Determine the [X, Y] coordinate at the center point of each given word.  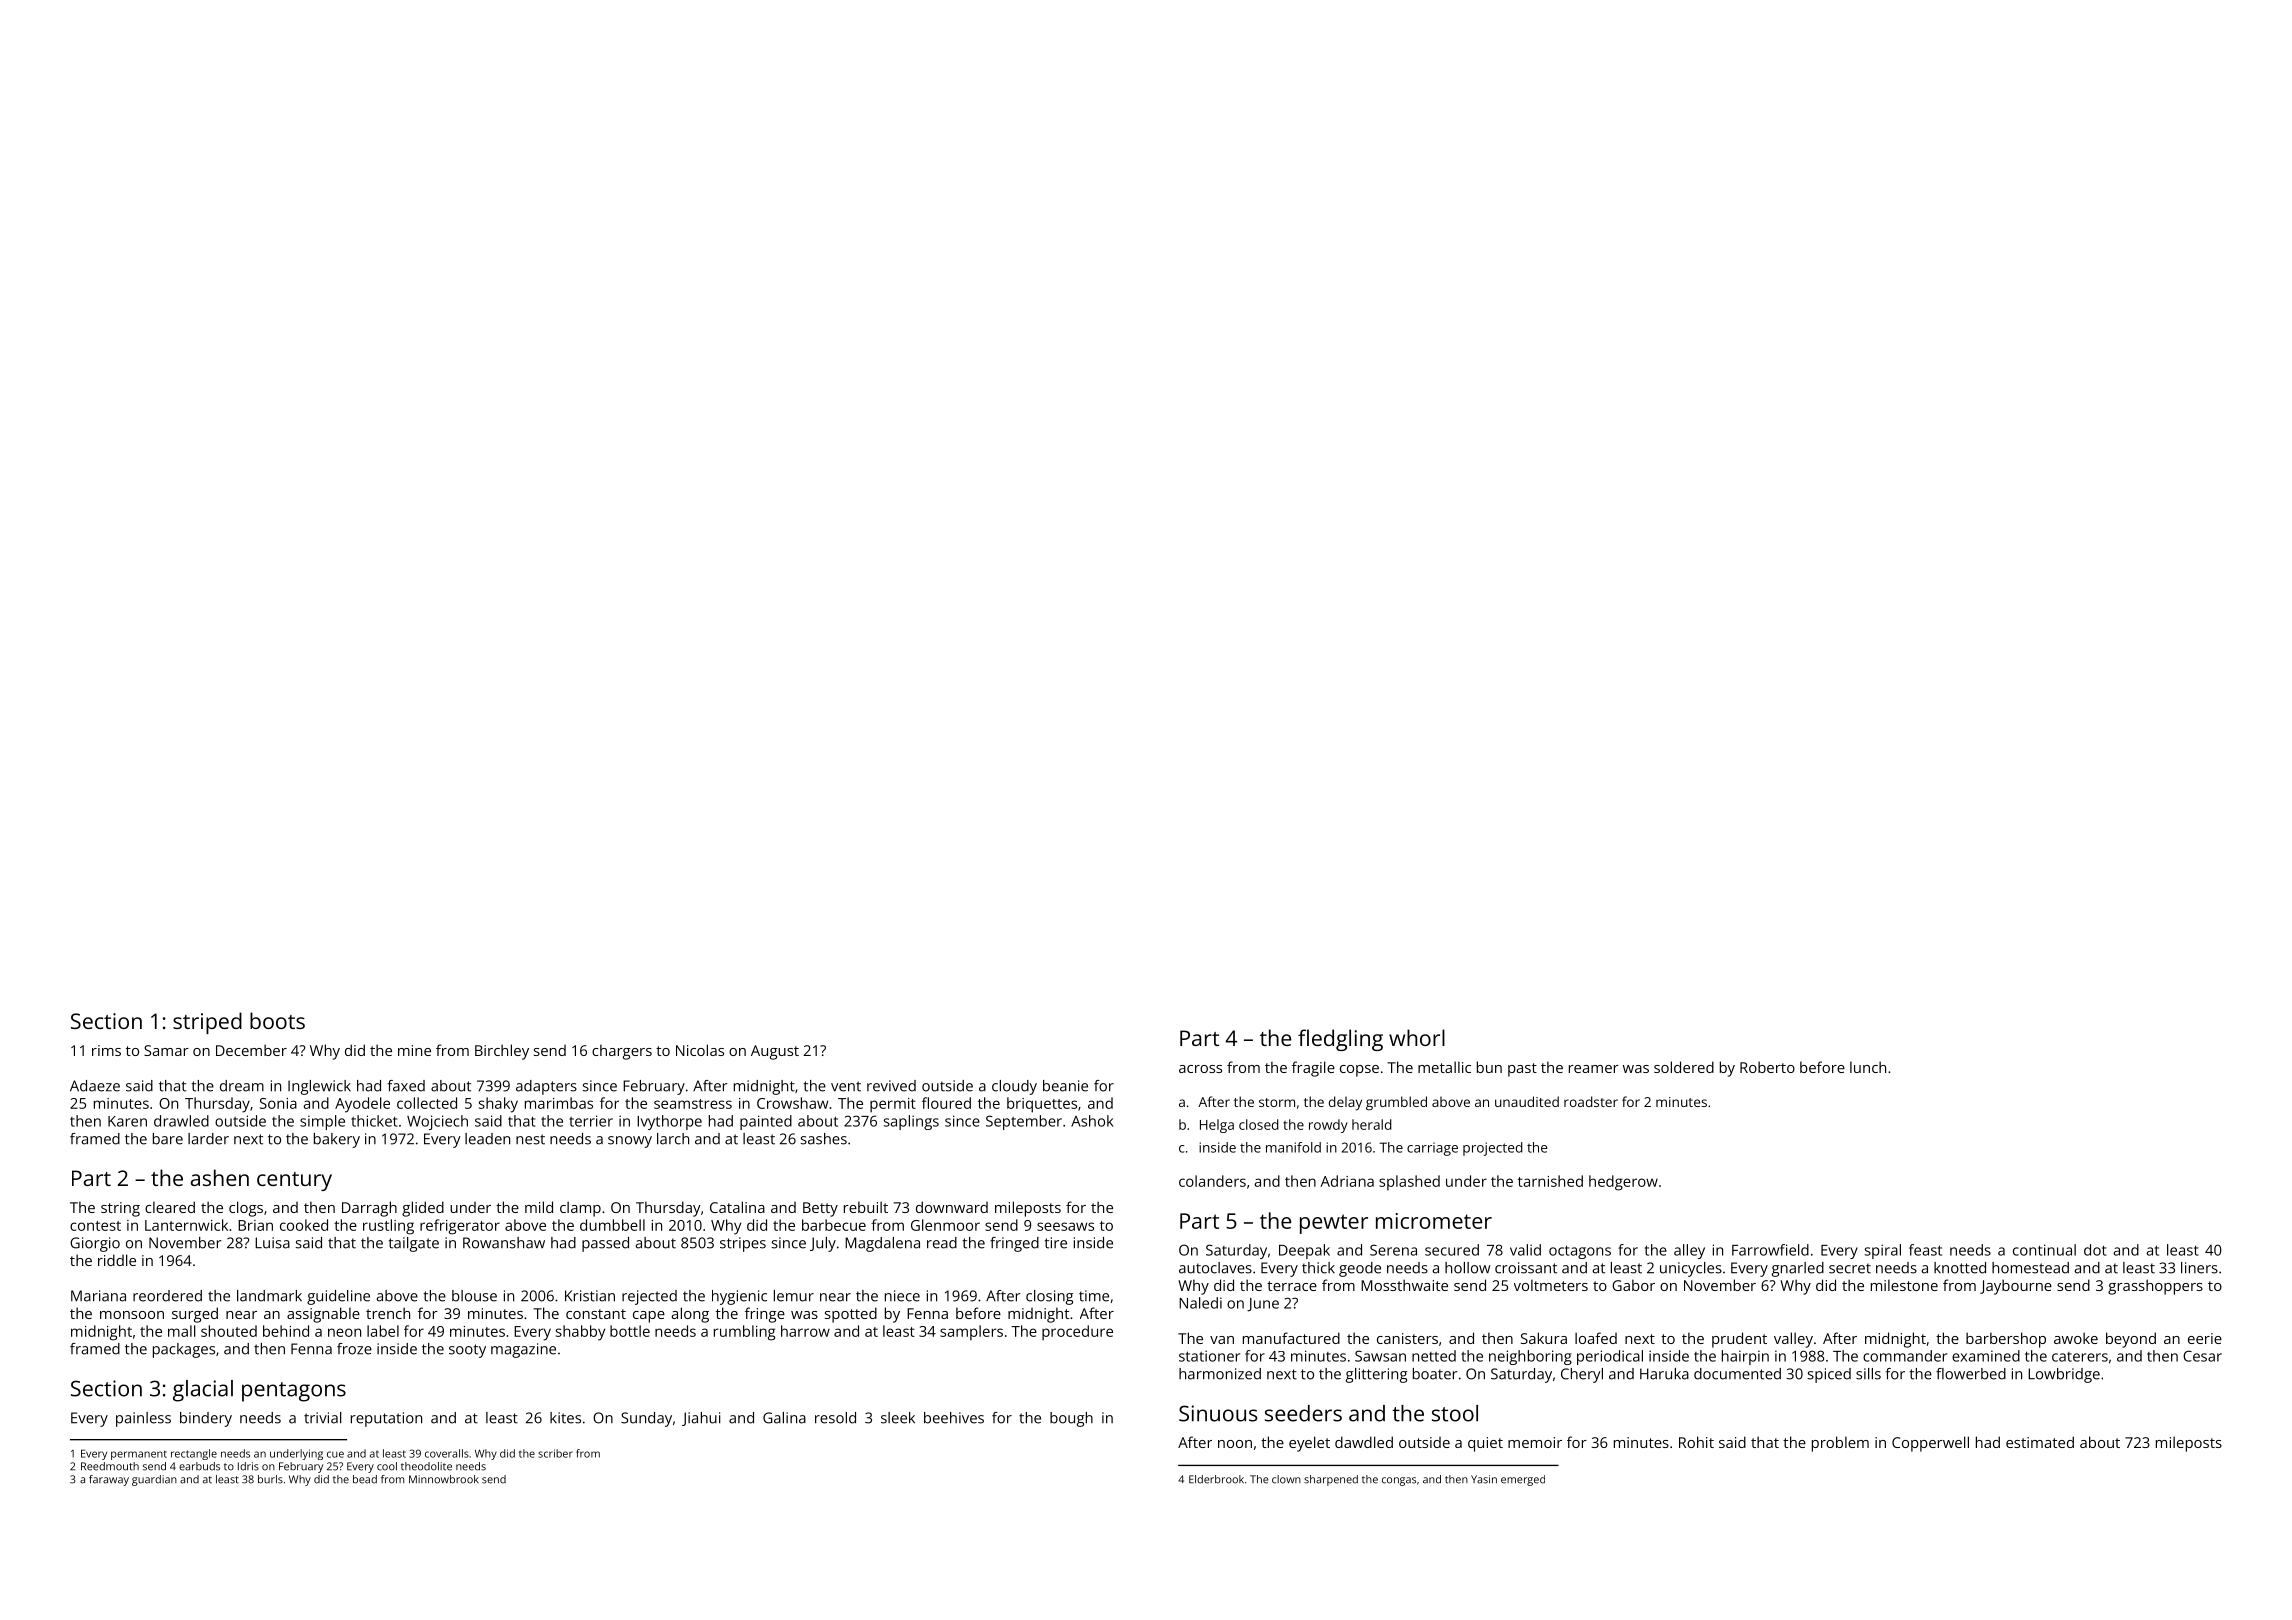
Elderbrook [1216, 1479]
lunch [1868, 1067]
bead [365, 1479]
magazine [523, 1350]
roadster [1591, 1101]
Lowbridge [2064, 1375]
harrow [805, 1331]
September [1024, 1122]
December [251, 1050]
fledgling [1340, 1040]
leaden [487, 1139]
